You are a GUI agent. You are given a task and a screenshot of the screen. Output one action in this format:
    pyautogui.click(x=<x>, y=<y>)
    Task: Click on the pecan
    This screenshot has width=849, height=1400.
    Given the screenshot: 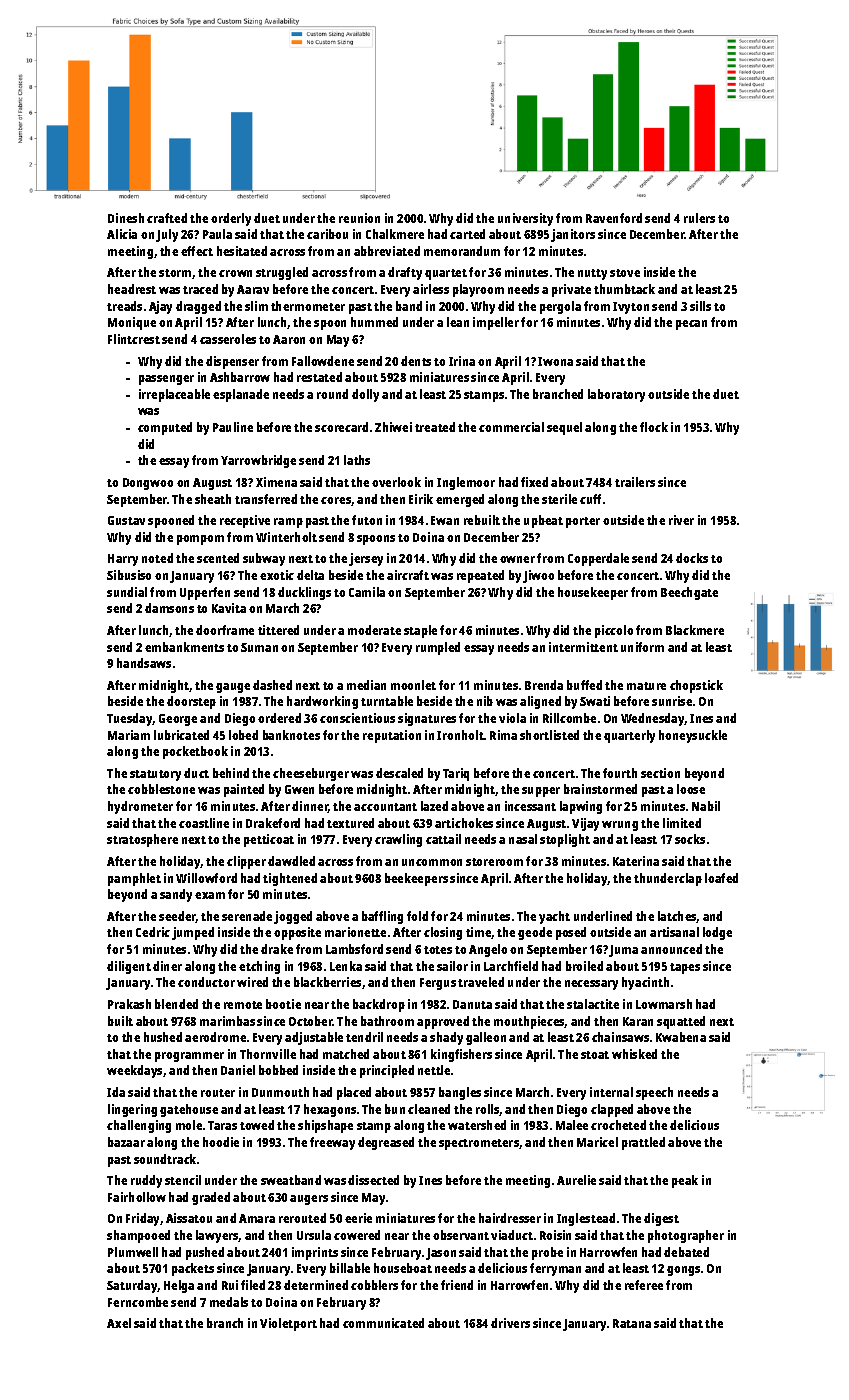 What is the action you would take?
    pyautogui.click(x=691, y=325)
